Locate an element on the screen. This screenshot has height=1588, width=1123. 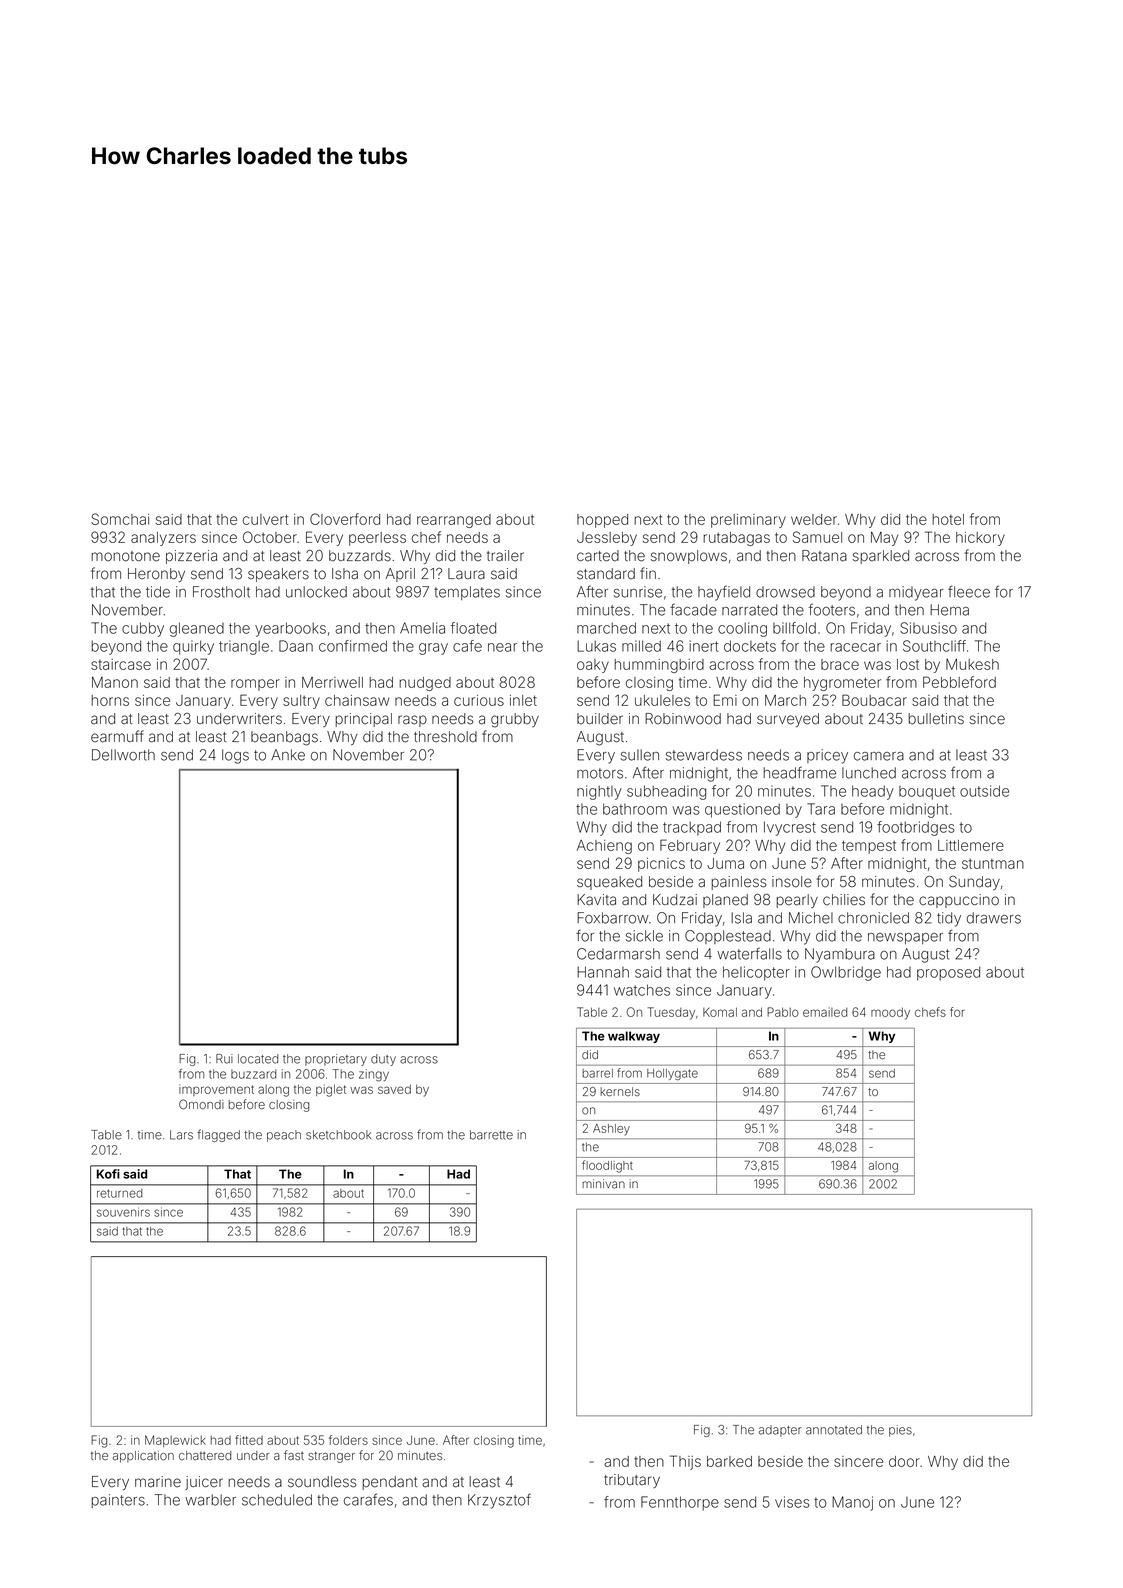
pies is located at coordinates (900, 1431).
